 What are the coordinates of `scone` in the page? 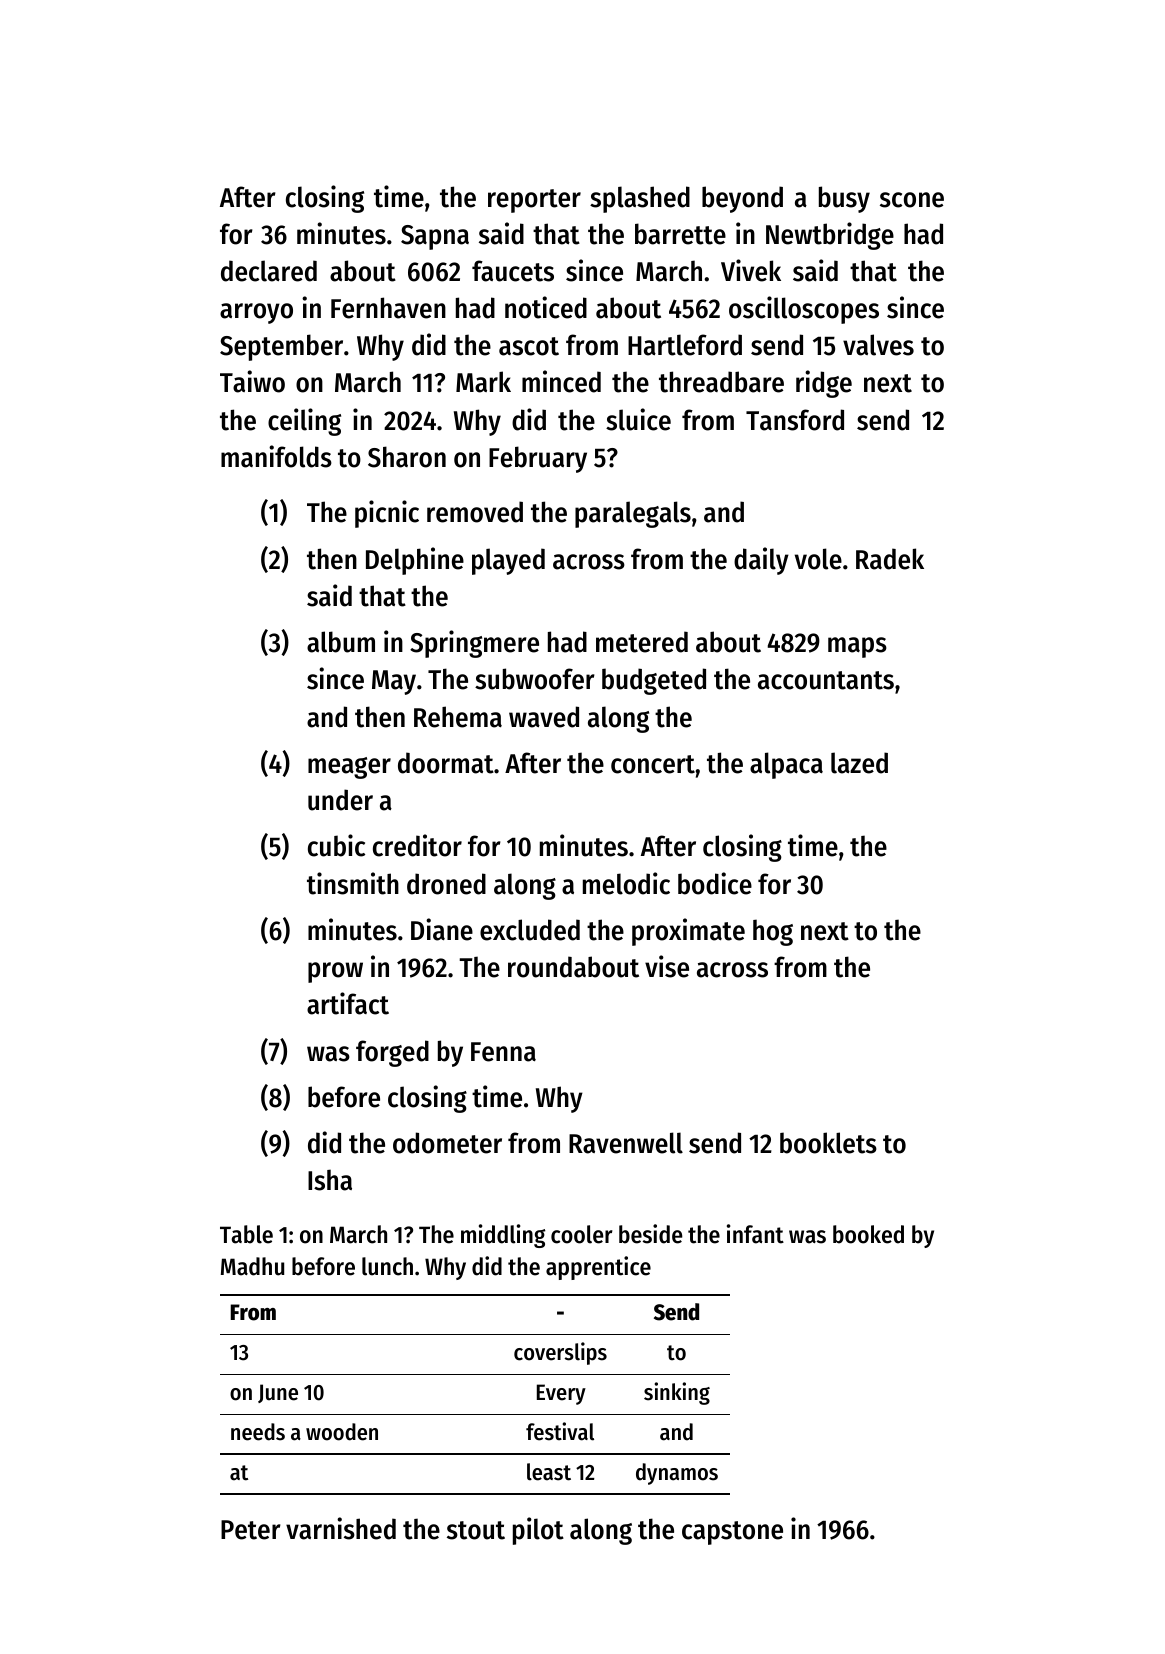 It's located at (912, 200).
